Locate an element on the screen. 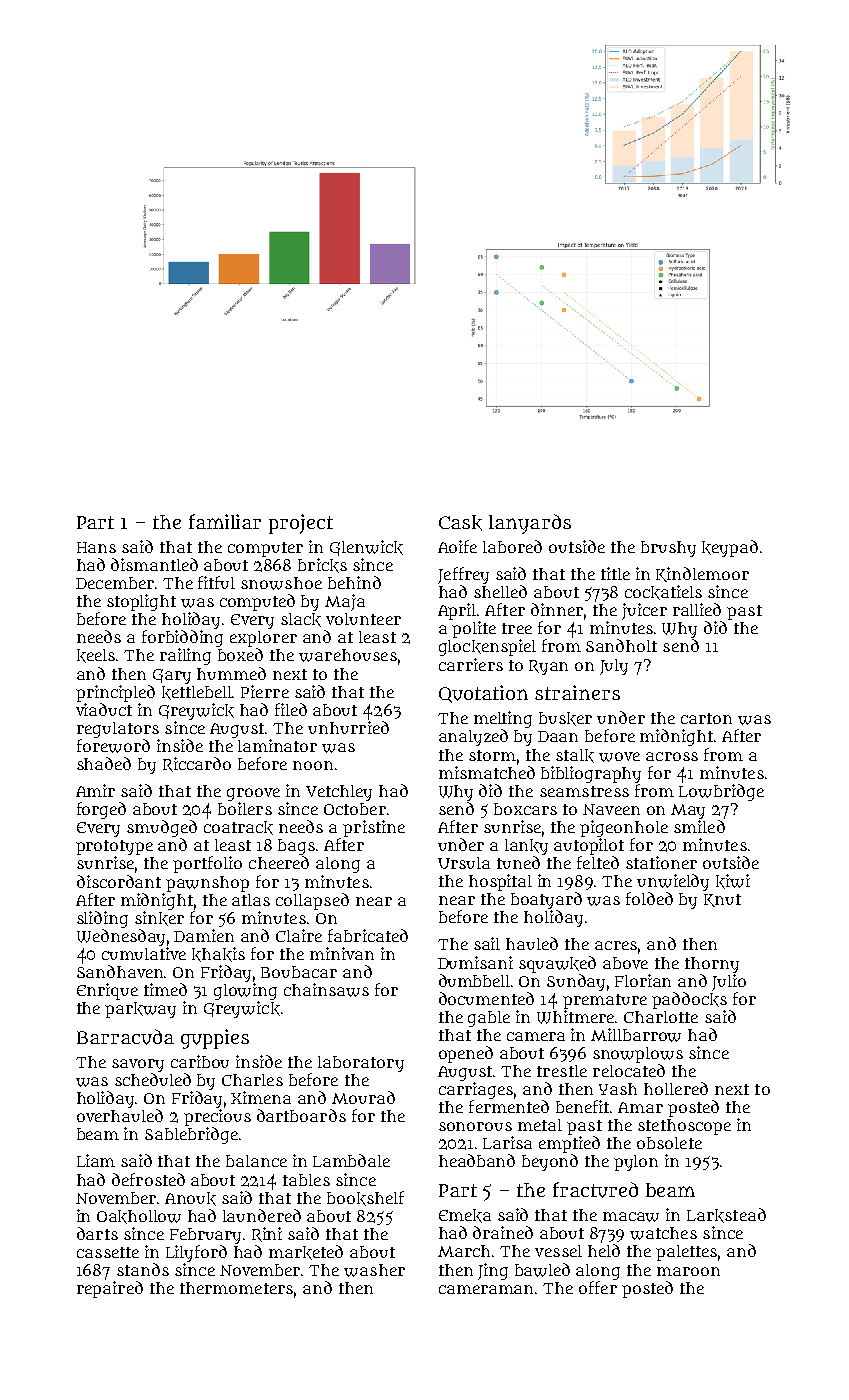 The height and width of the screenshot is (1400, 849). fitful is located at coordinates (216, 582).
